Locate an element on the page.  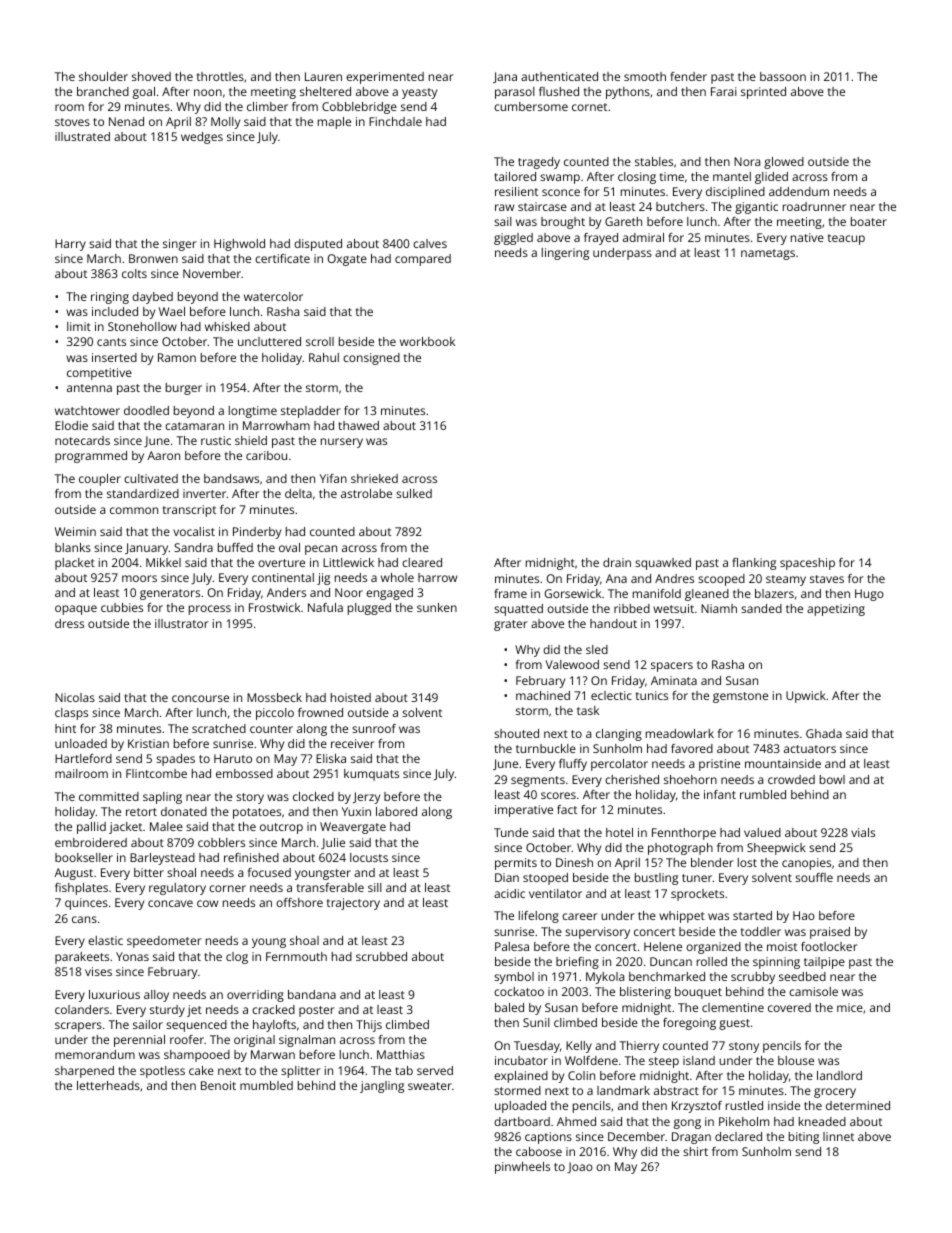
shirt is located at coordinates (695, 1151).
